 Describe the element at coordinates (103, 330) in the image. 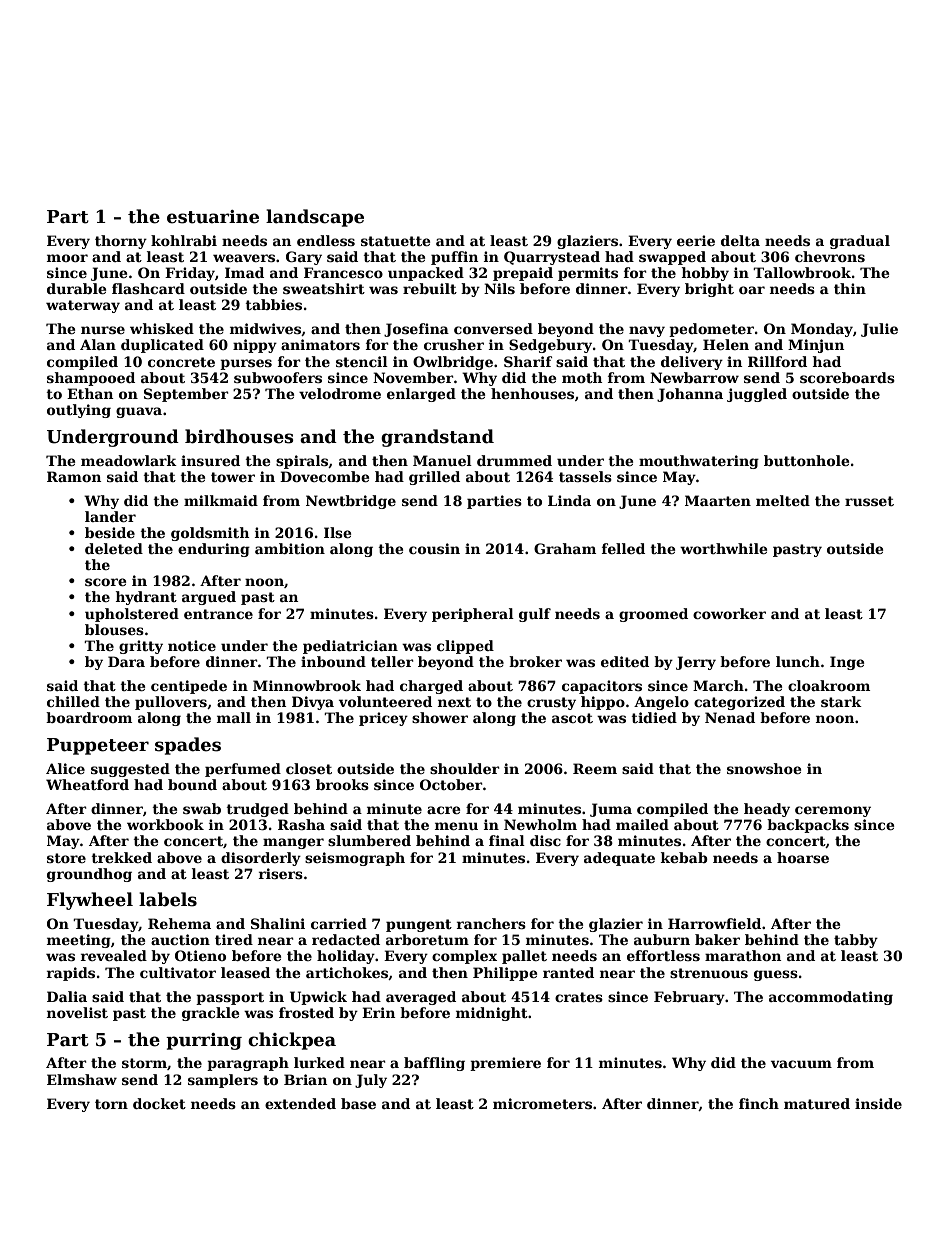

I see `nurse` at that location.
